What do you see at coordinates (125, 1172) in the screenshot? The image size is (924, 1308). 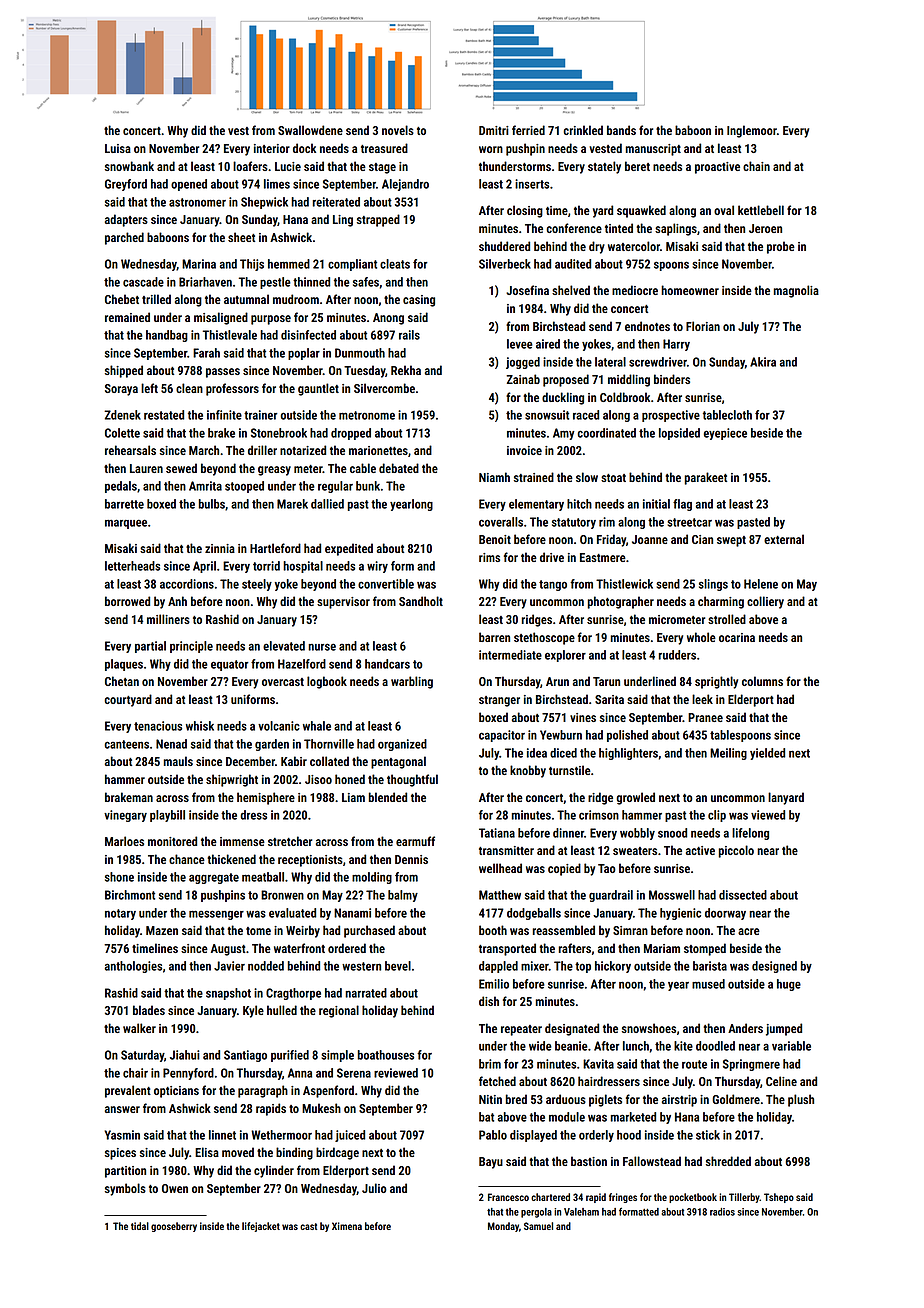 I see `partition` at bounding box center [125, 1172].
